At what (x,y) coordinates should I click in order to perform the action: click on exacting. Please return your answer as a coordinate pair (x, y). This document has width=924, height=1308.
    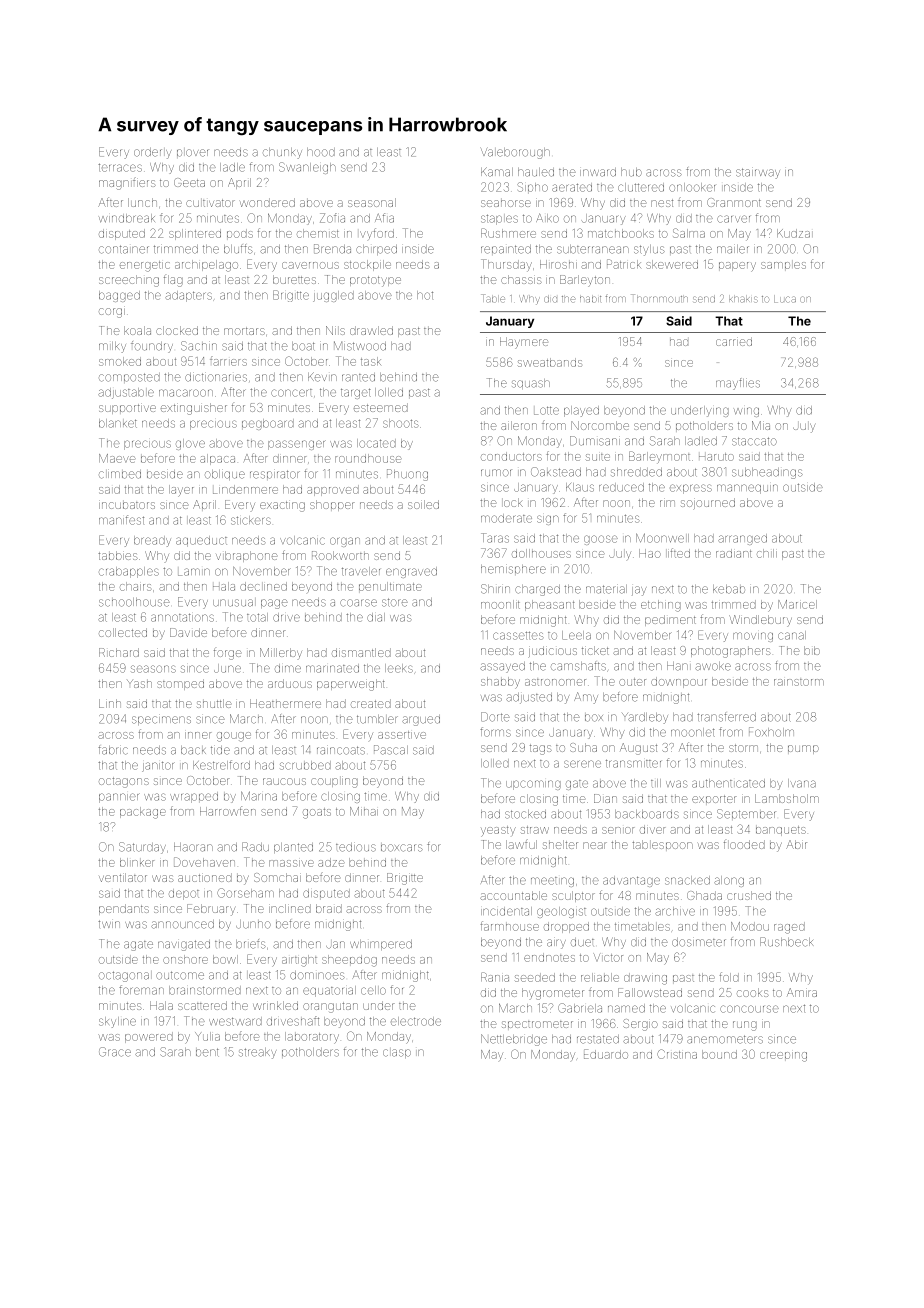
    Looking at the image, I should click on (282, 506).
